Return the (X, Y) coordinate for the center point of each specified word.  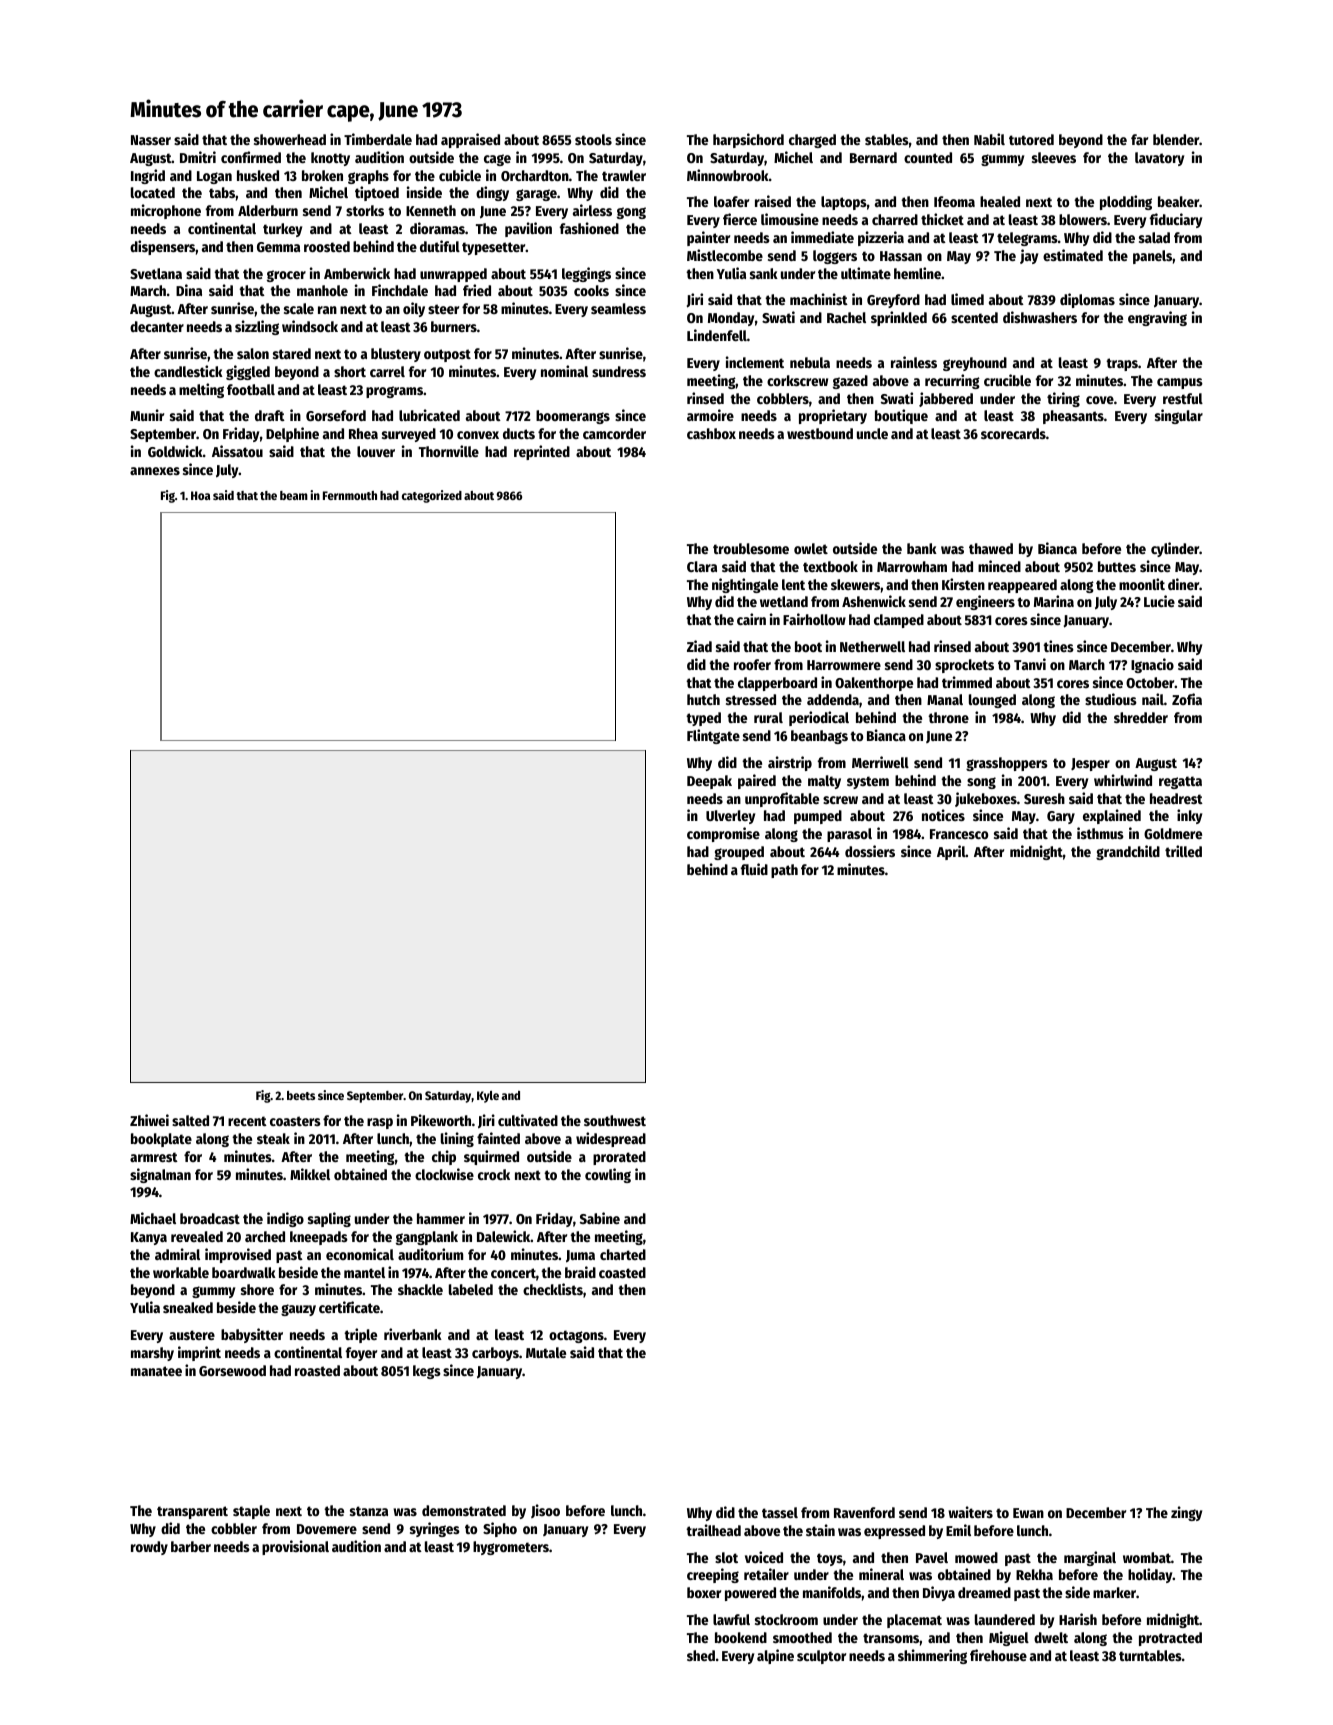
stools (593, 139)
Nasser (151, 140)
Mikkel (310, 1174)
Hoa (200, 495)
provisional (295, 1547)
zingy (1186, 1513)
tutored (1031, 139)
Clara (702, 566)
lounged (992, 701)
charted (623, 1254)
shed (701, 1655)
